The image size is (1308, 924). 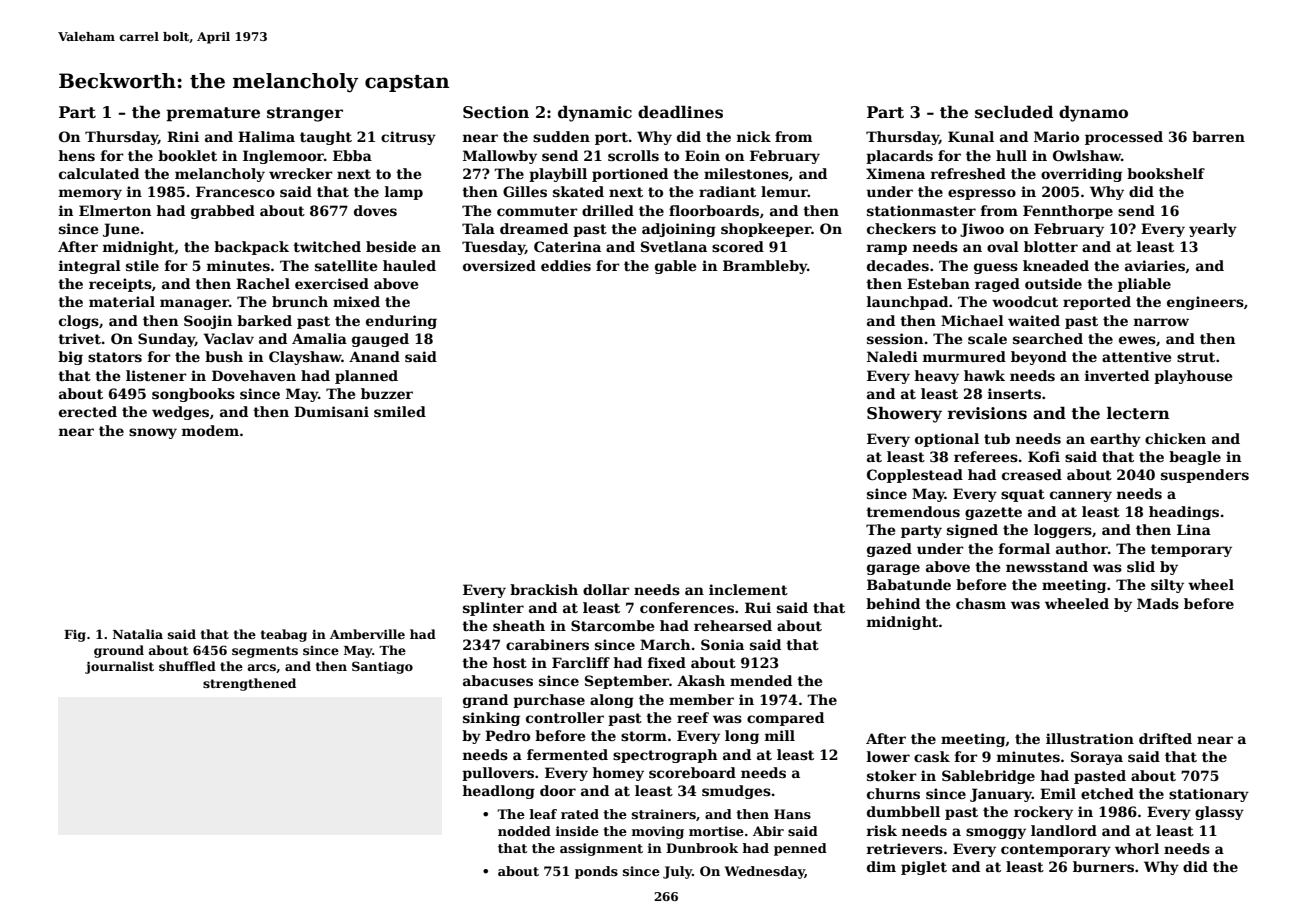 What do you see at coordinates (601, 849) in the screenshot?
I see `assignment` at bounding box center [601, 849].
